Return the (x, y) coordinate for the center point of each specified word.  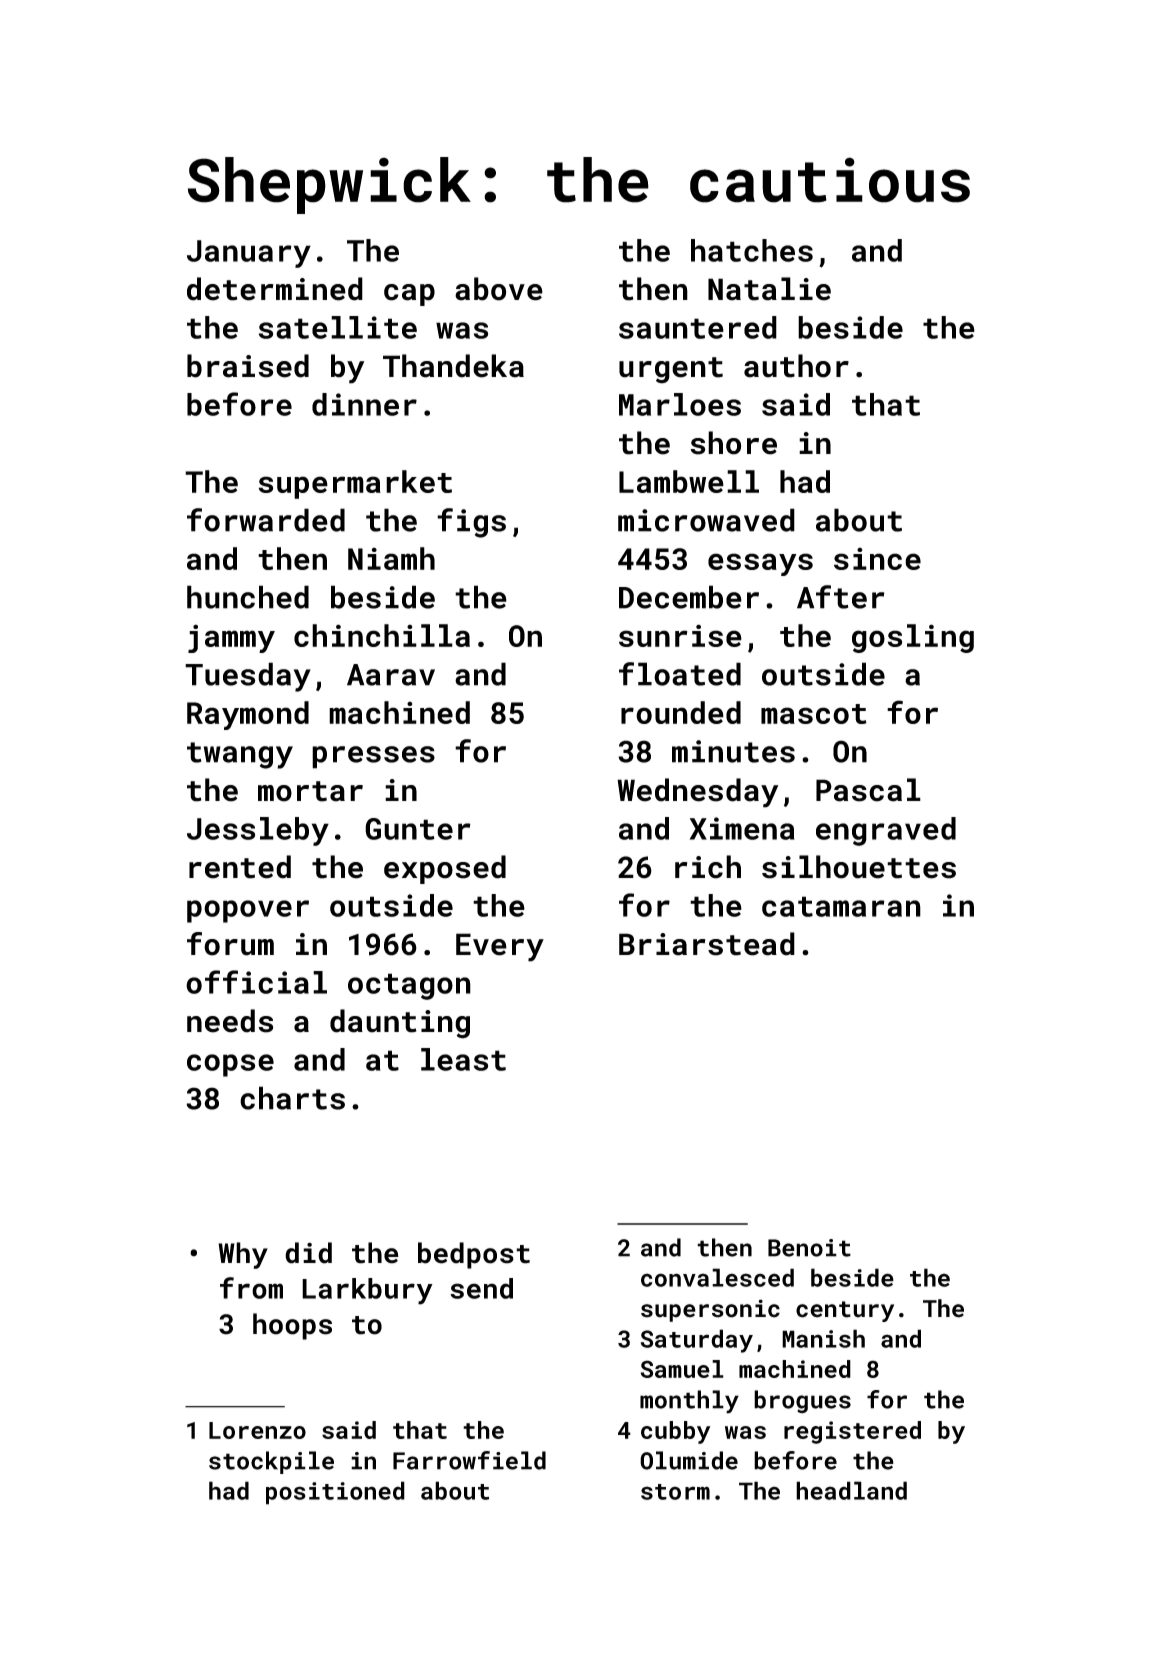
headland (851, 1490)
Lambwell (689, 481)
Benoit (809, 1248)
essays (760, 564)
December (689, 597)
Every (500, 947)
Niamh (391, 558)
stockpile (271, 1462)
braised (248, 366)
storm (675, 1492)
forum (230, 944)
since (877, 558)
